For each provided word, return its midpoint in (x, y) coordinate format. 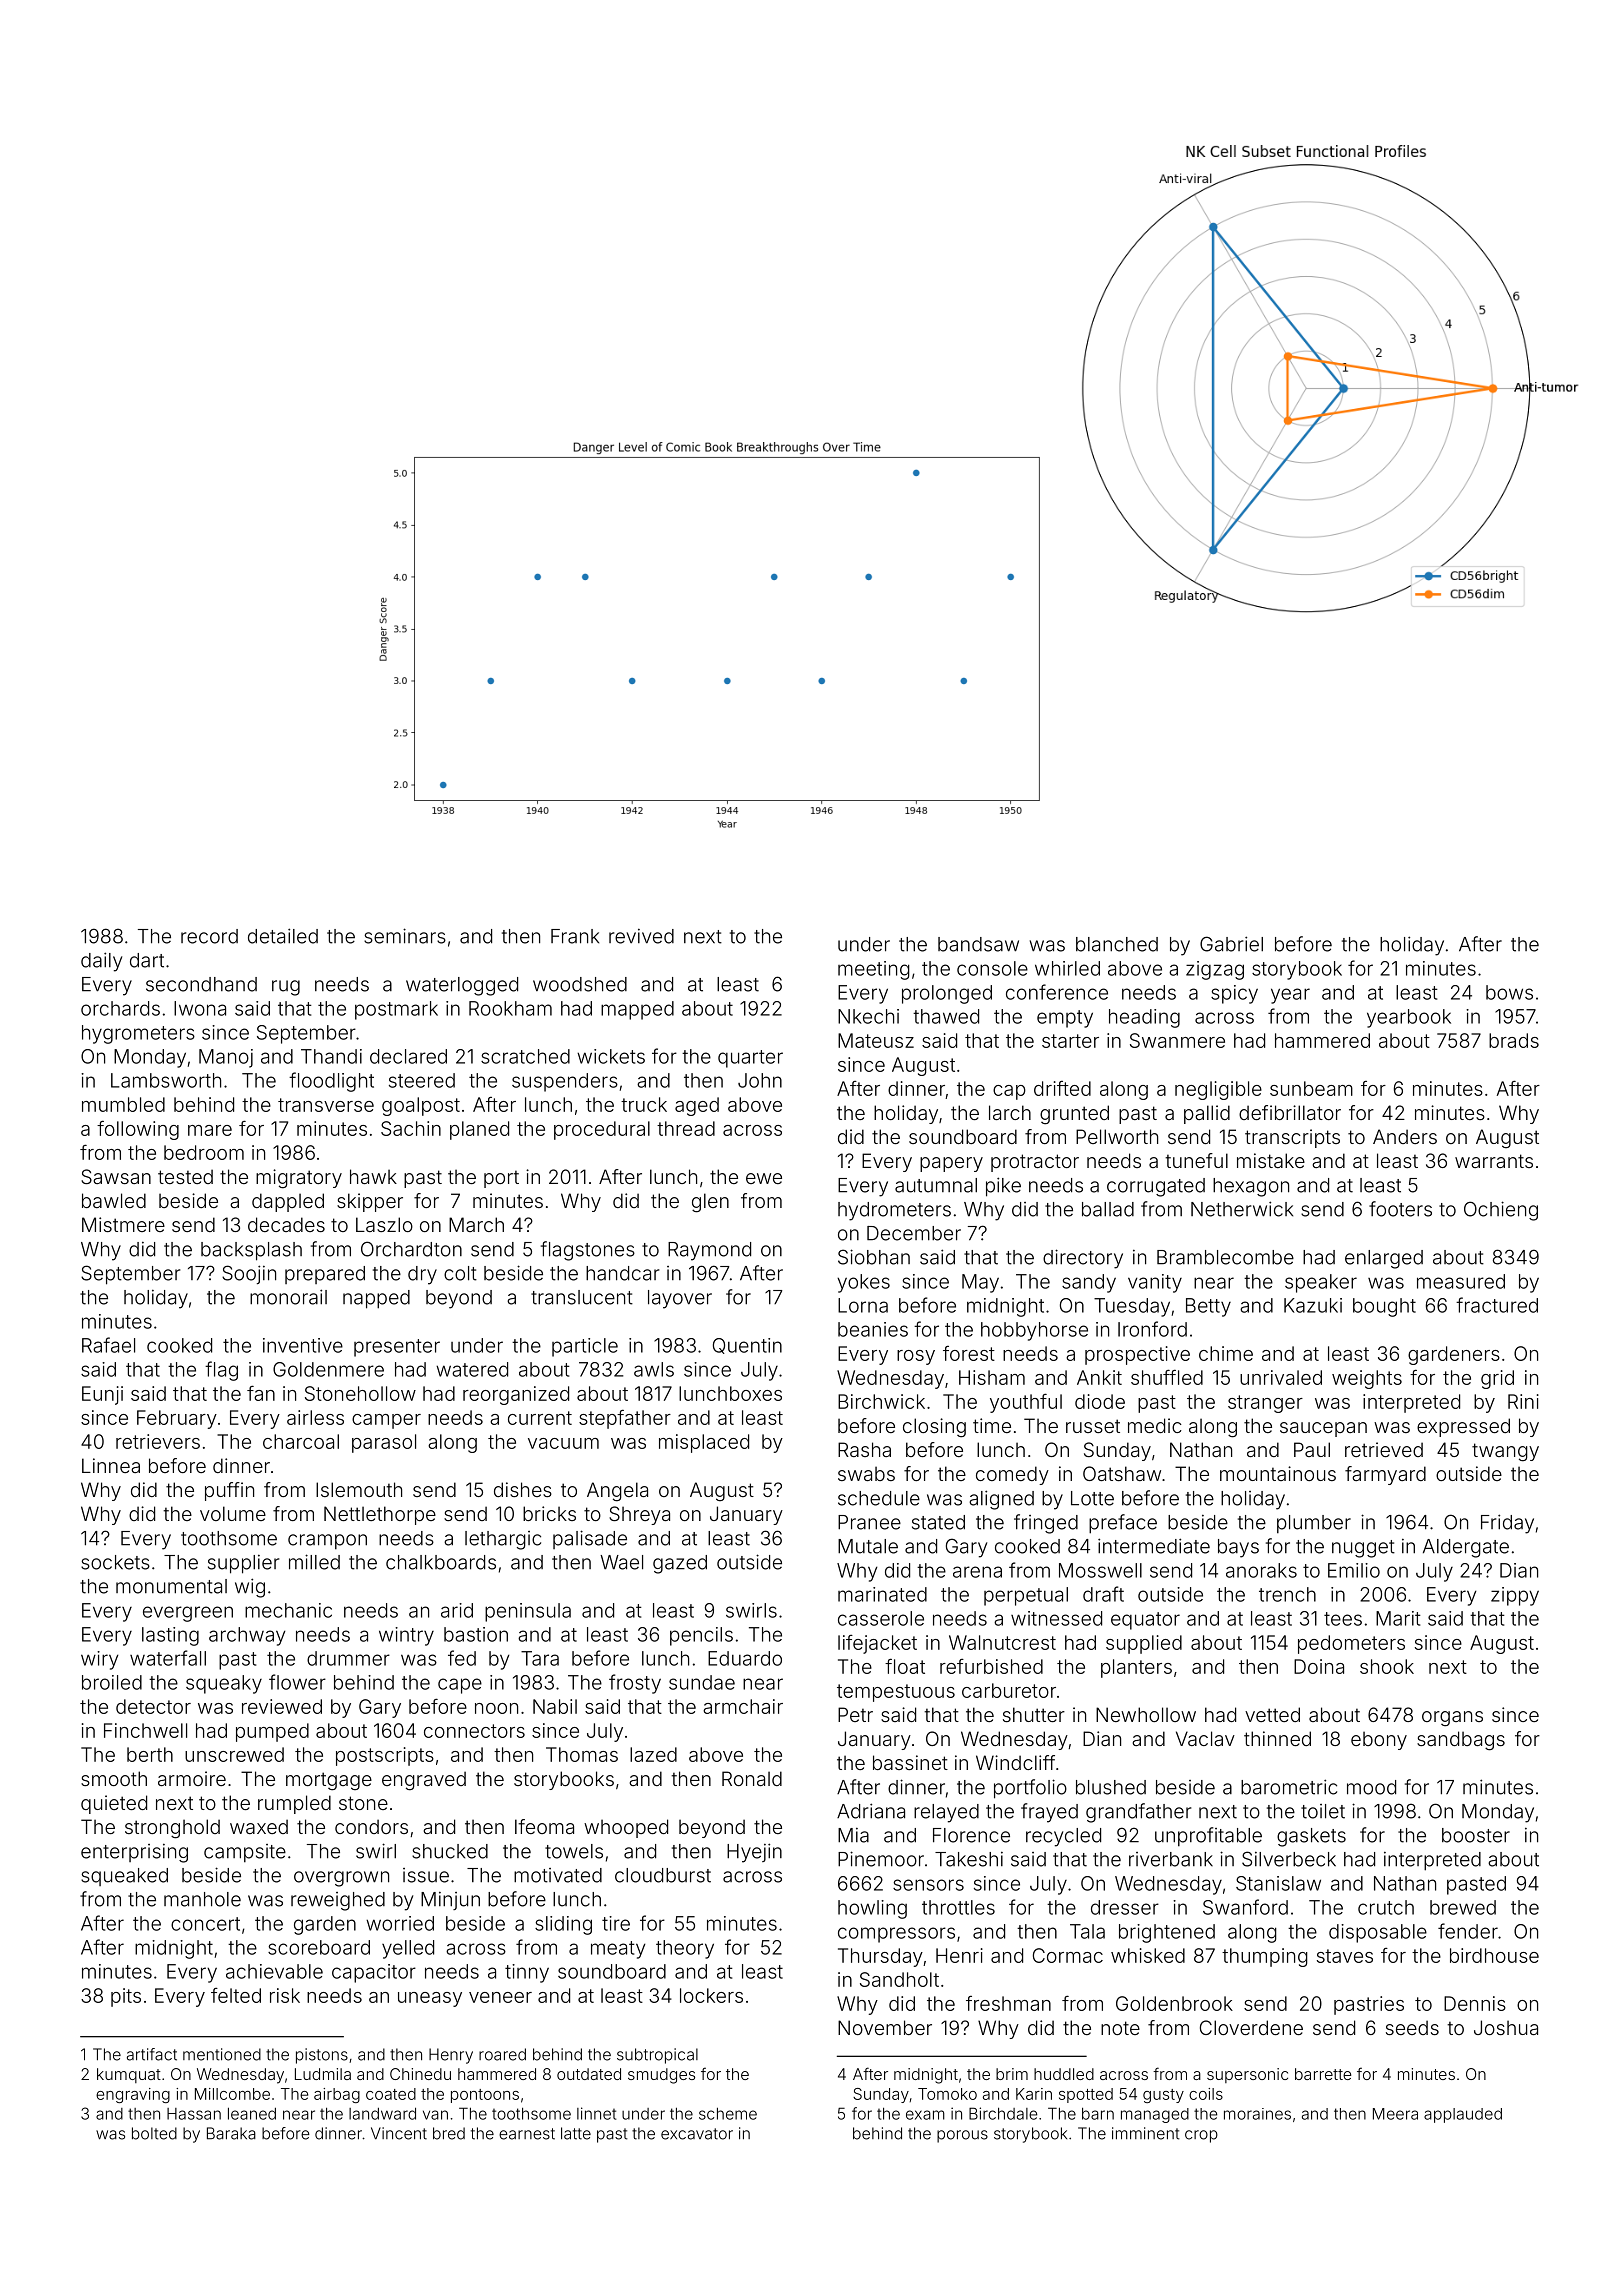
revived (641, 936)
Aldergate (1466, 1548)
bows (1509, 992)
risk (285, 1995)
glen (710, 1203)
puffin (229, 1491)
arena (977, 1572)
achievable (274, 1971)
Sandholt (899, 1979)
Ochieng (1501, 1211)
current (540, 1418)
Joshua (1506, 2027)
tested (185, 1176)
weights (1367, 1379)
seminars (405, 936)
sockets (115, 1562)
